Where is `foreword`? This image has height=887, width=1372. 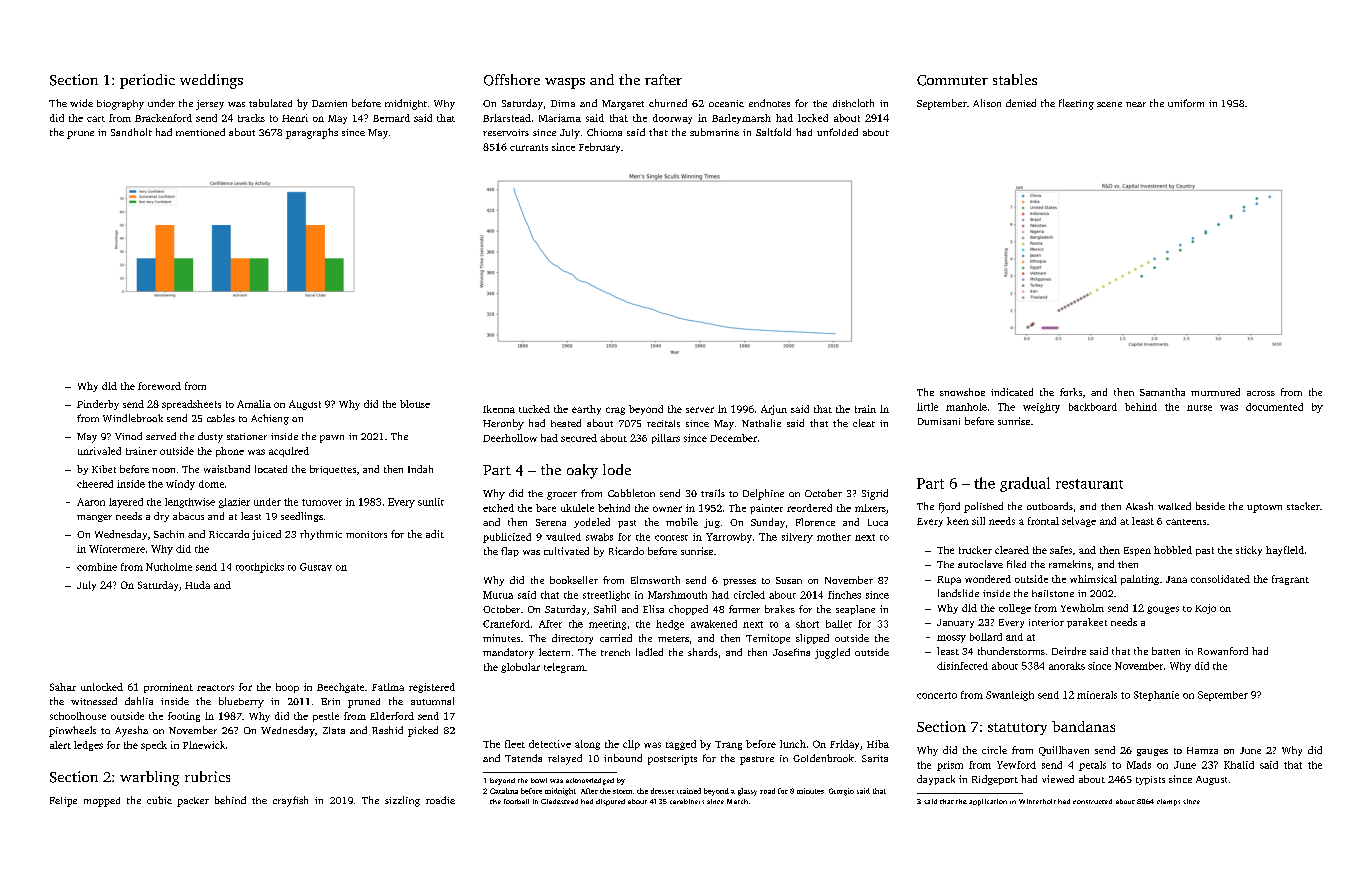
foreword is located at coordinates (159, 386).
